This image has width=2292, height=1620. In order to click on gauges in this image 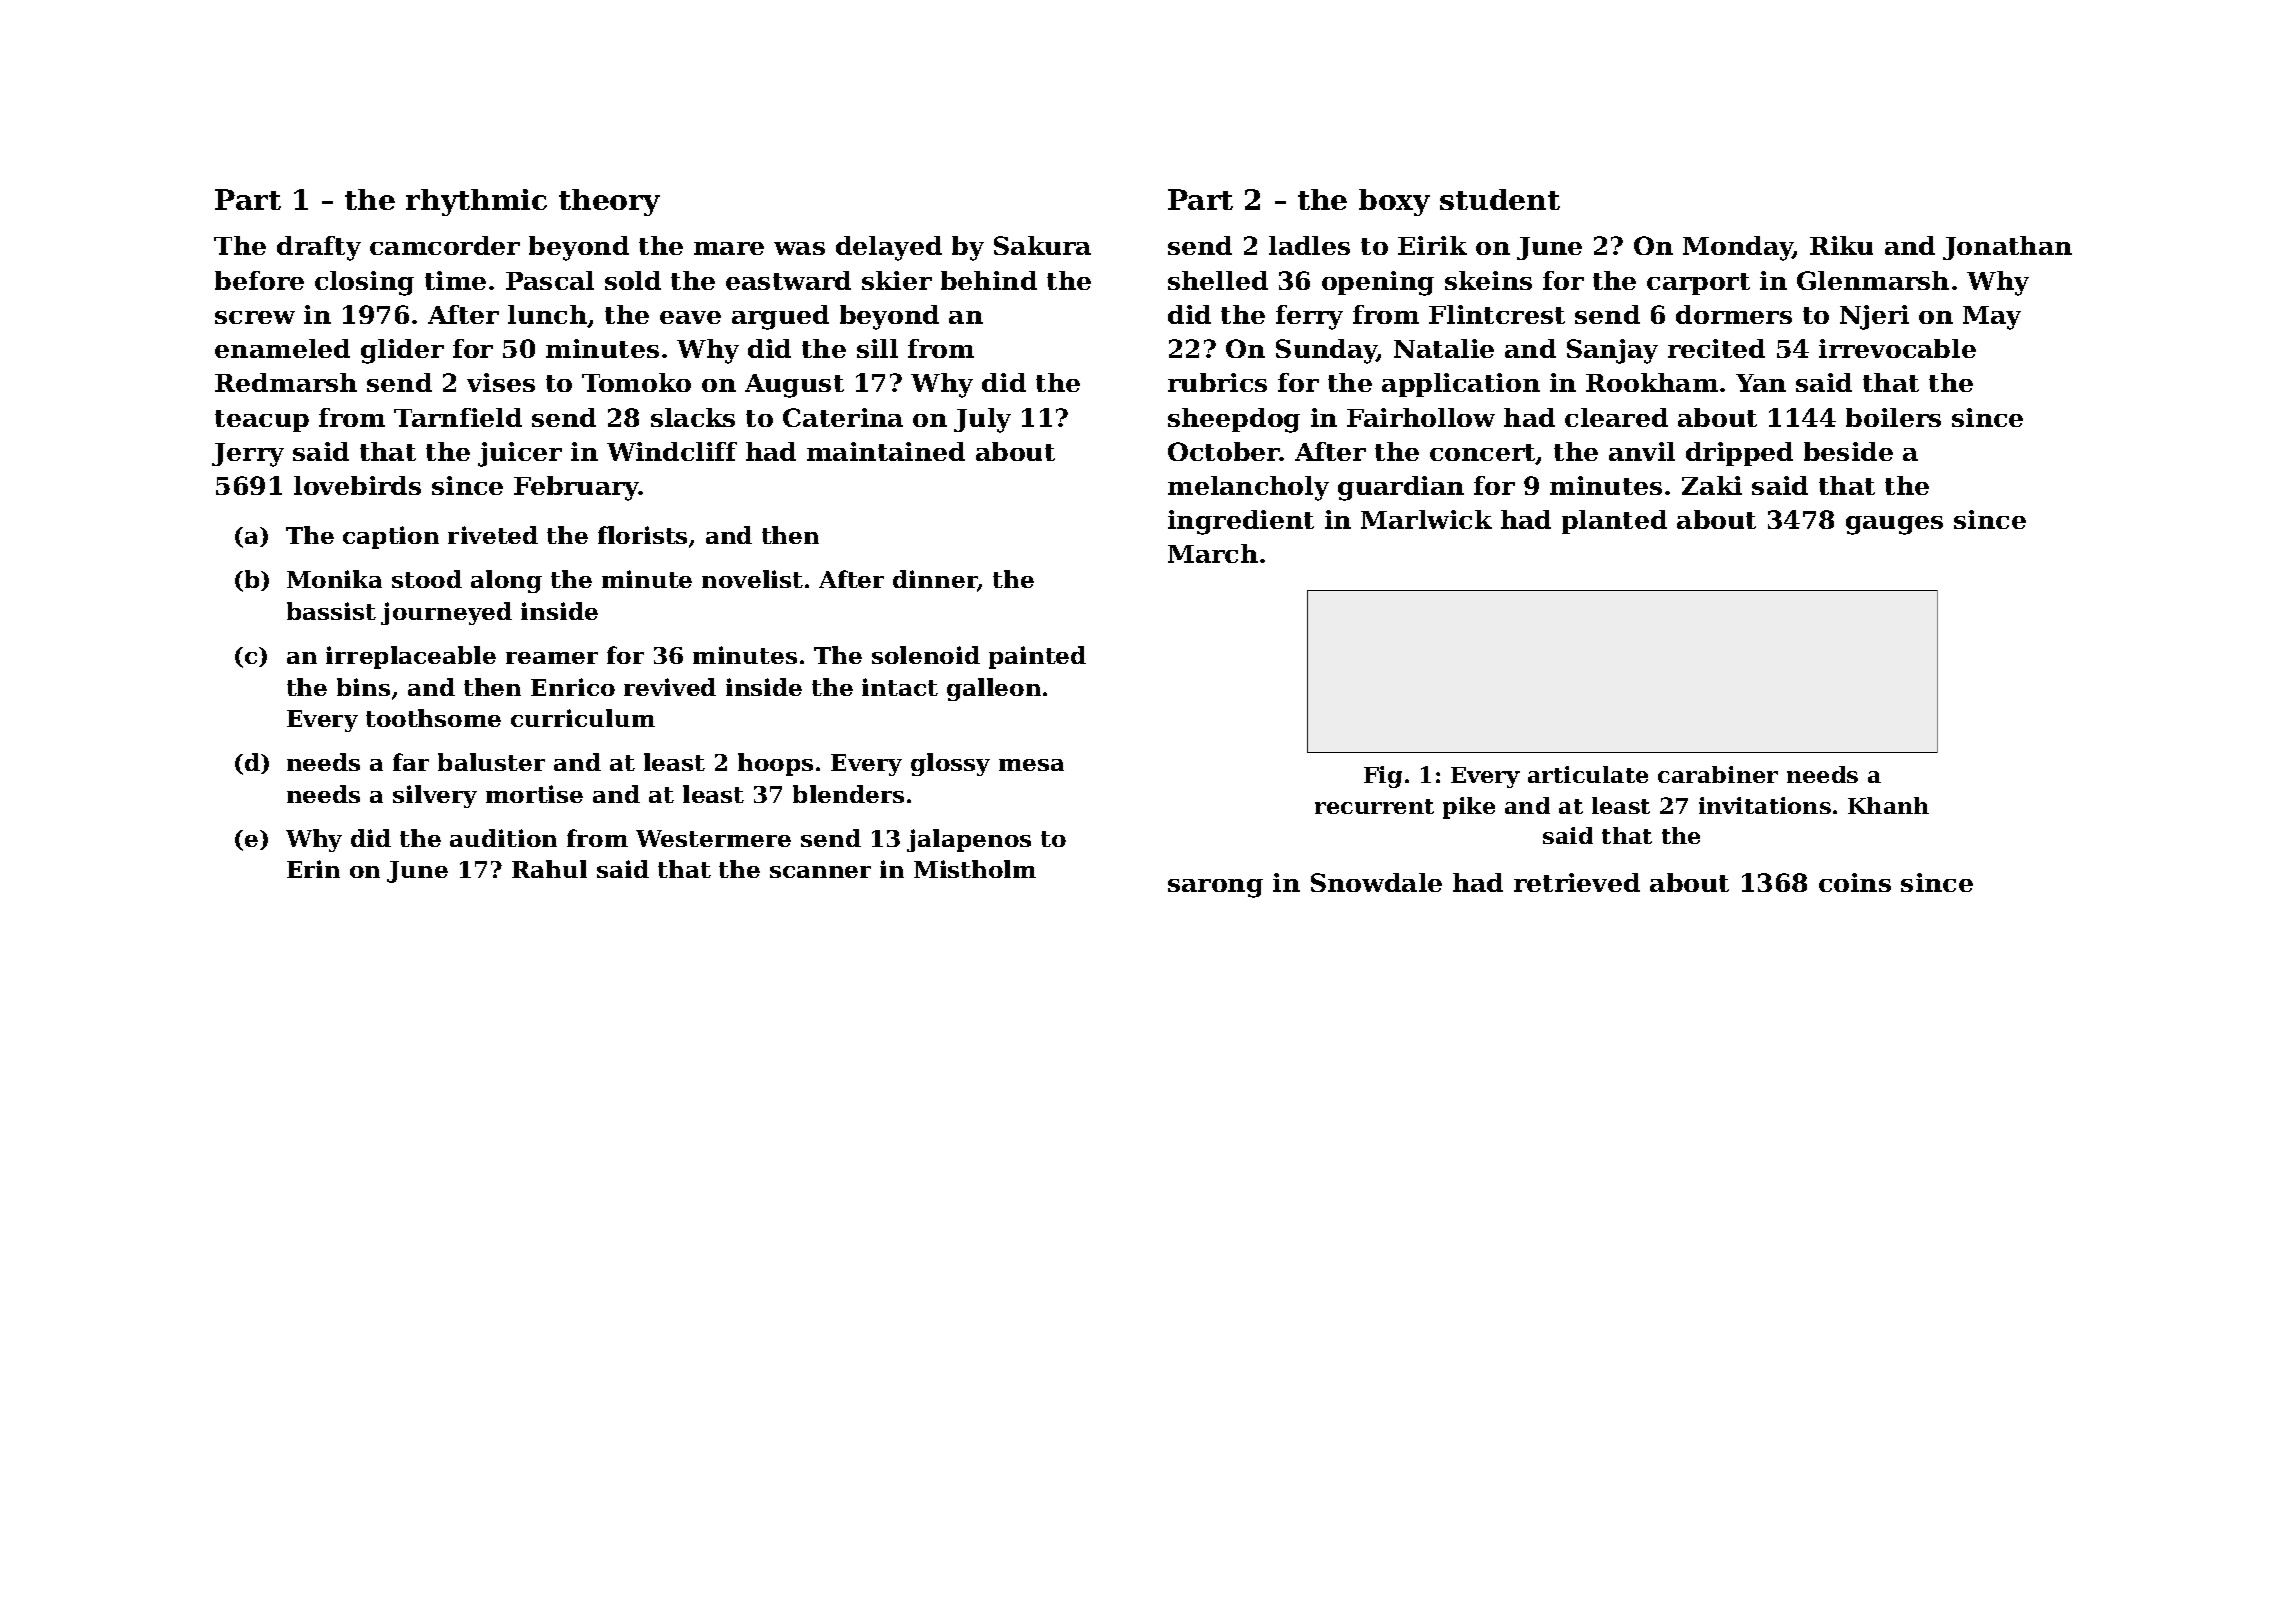, I will do `click(1894, 525)`.
